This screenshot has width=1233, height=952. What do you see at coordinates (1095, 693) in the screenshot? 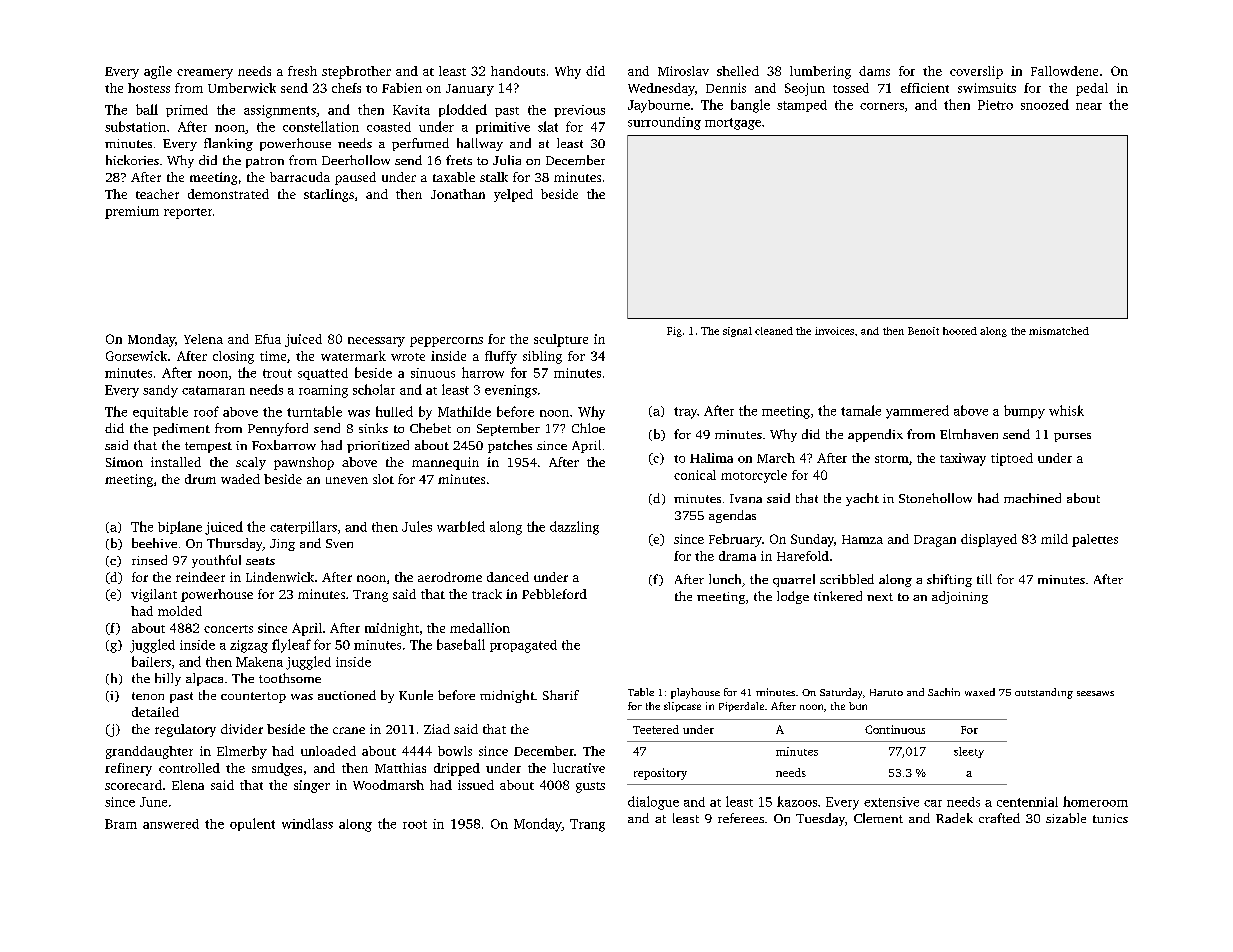
I see `seesaws` at bounding box center [1095, 693].
